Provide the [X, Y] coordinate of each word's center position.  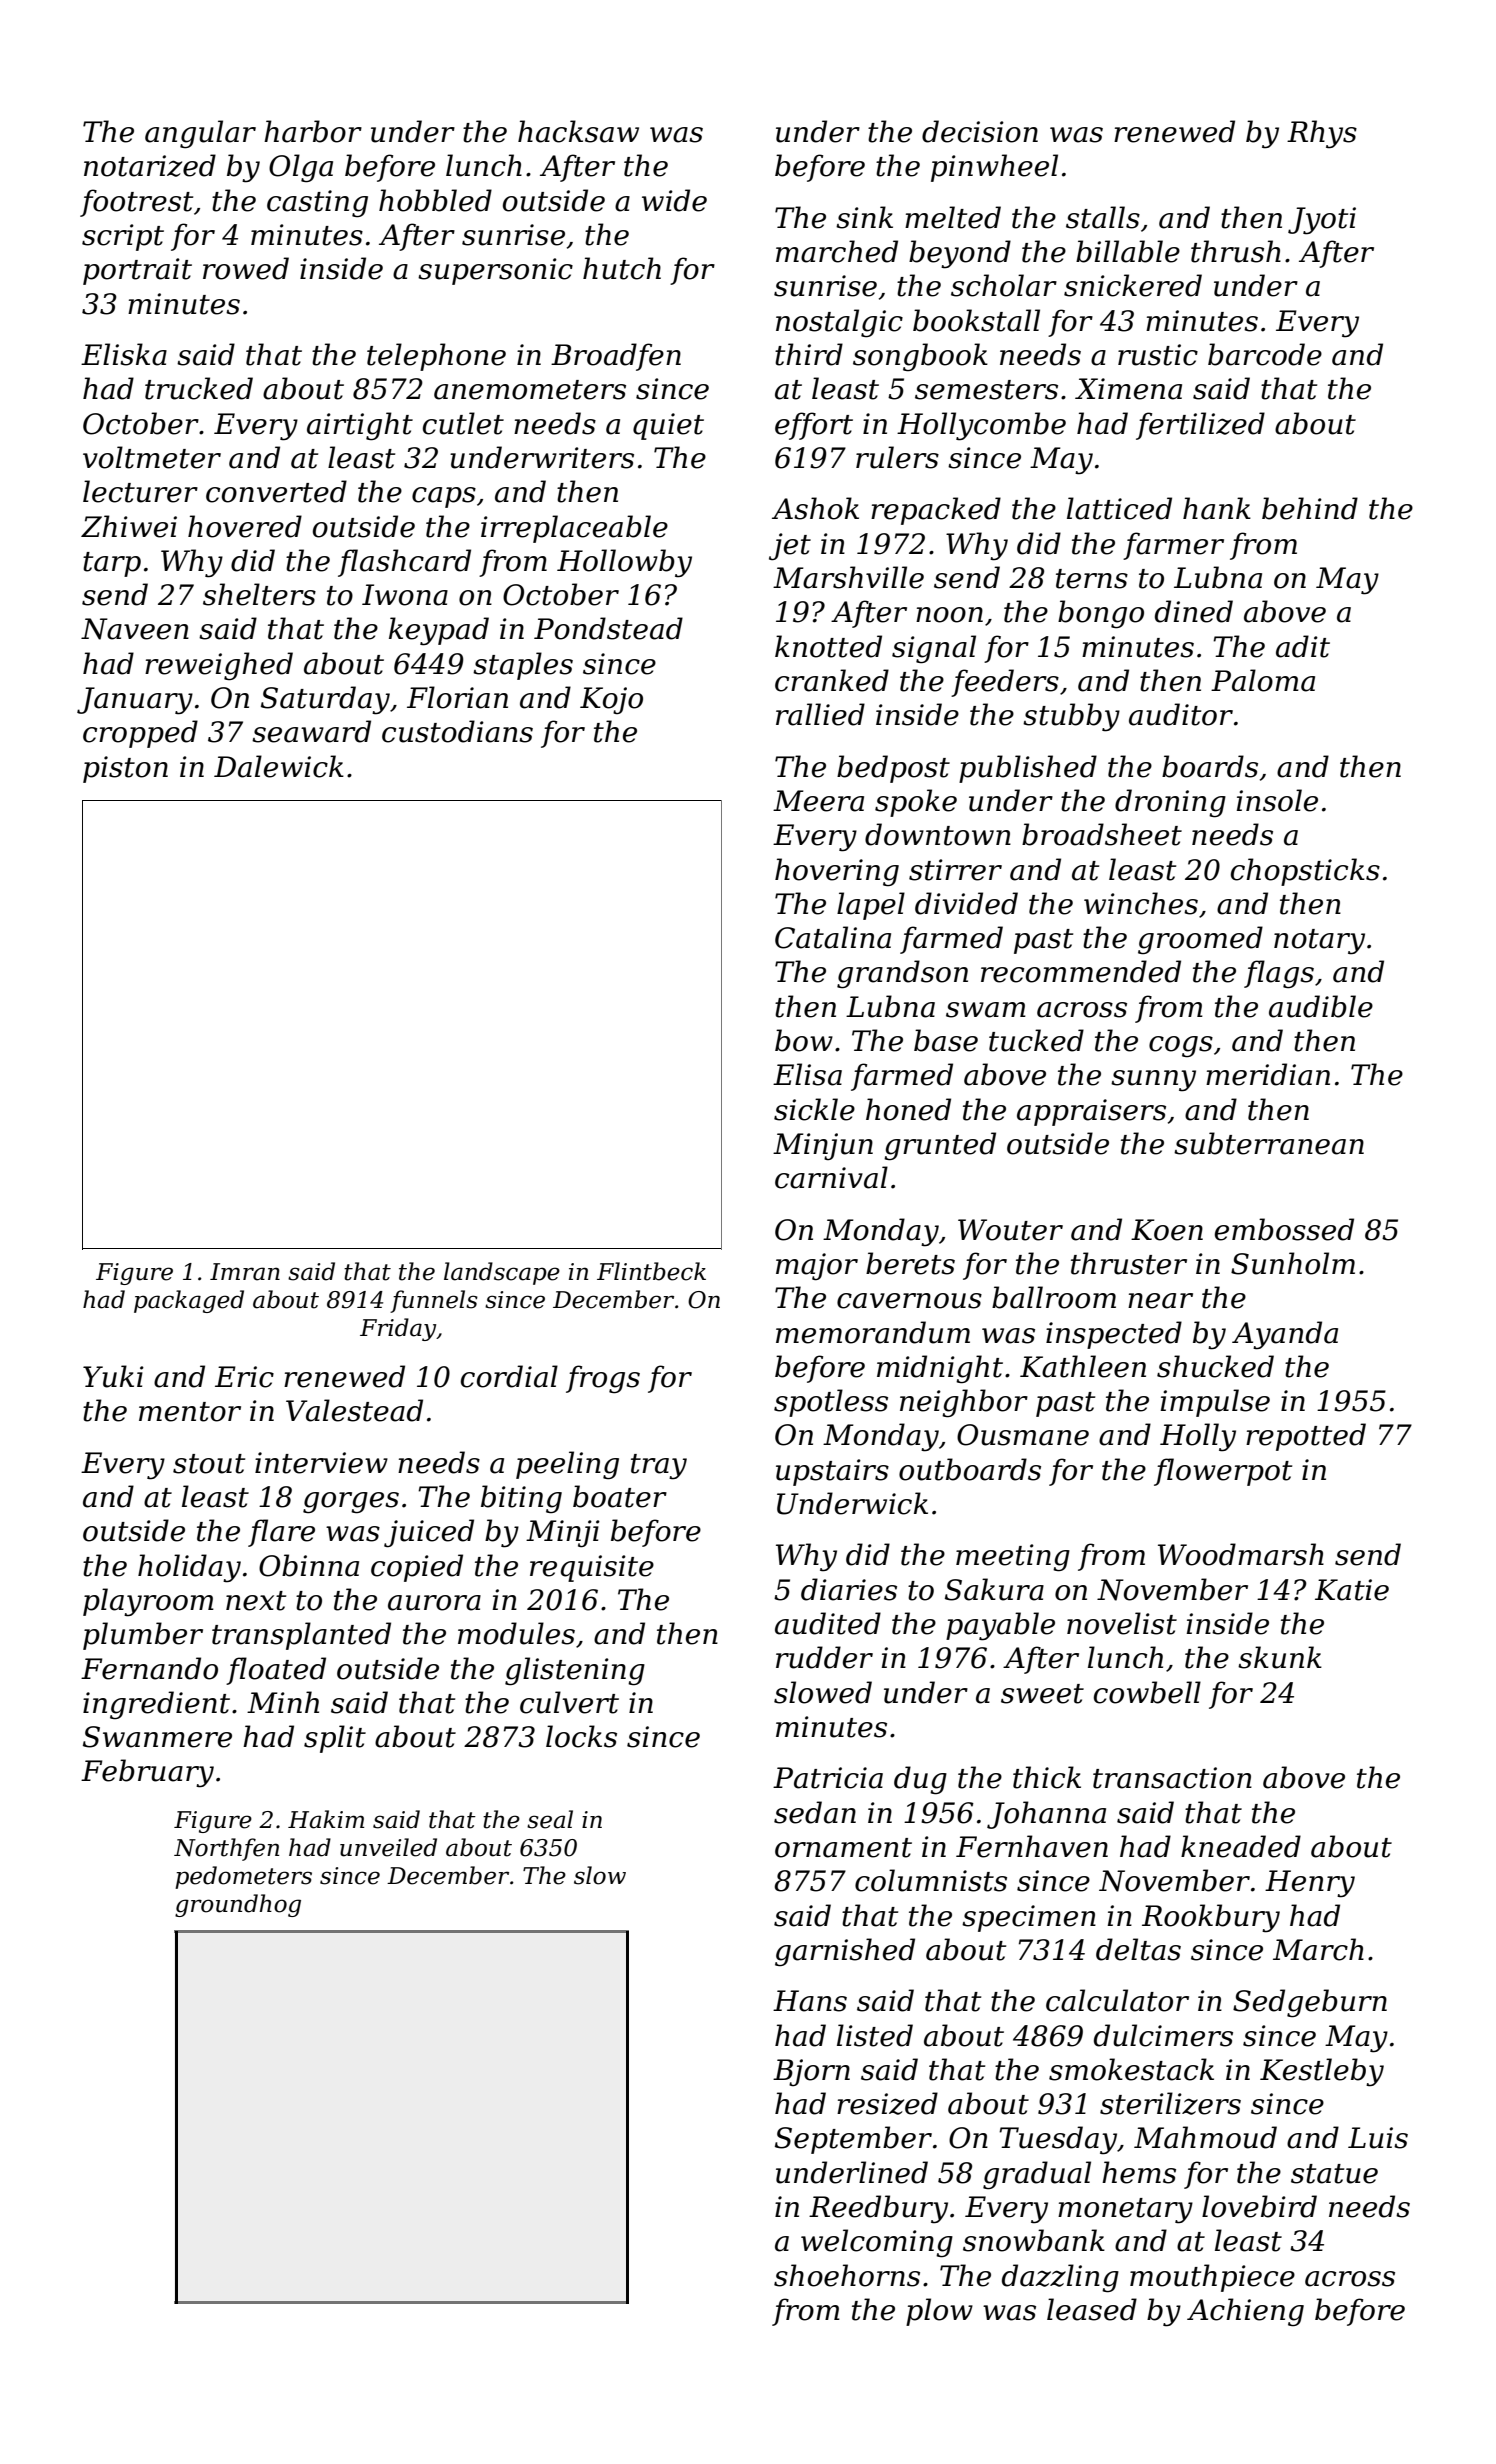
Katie [1352, 1590]
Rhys [1322, 134]
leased [1092, 2309]
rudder [824, 1657]
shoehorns [847, 2275]
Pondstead [608, 628]
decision [980, 131]
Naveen [135, 629]
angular [200, 134]
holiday [189, 1568]
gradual [1037, 2175]
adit [1303, 646]
